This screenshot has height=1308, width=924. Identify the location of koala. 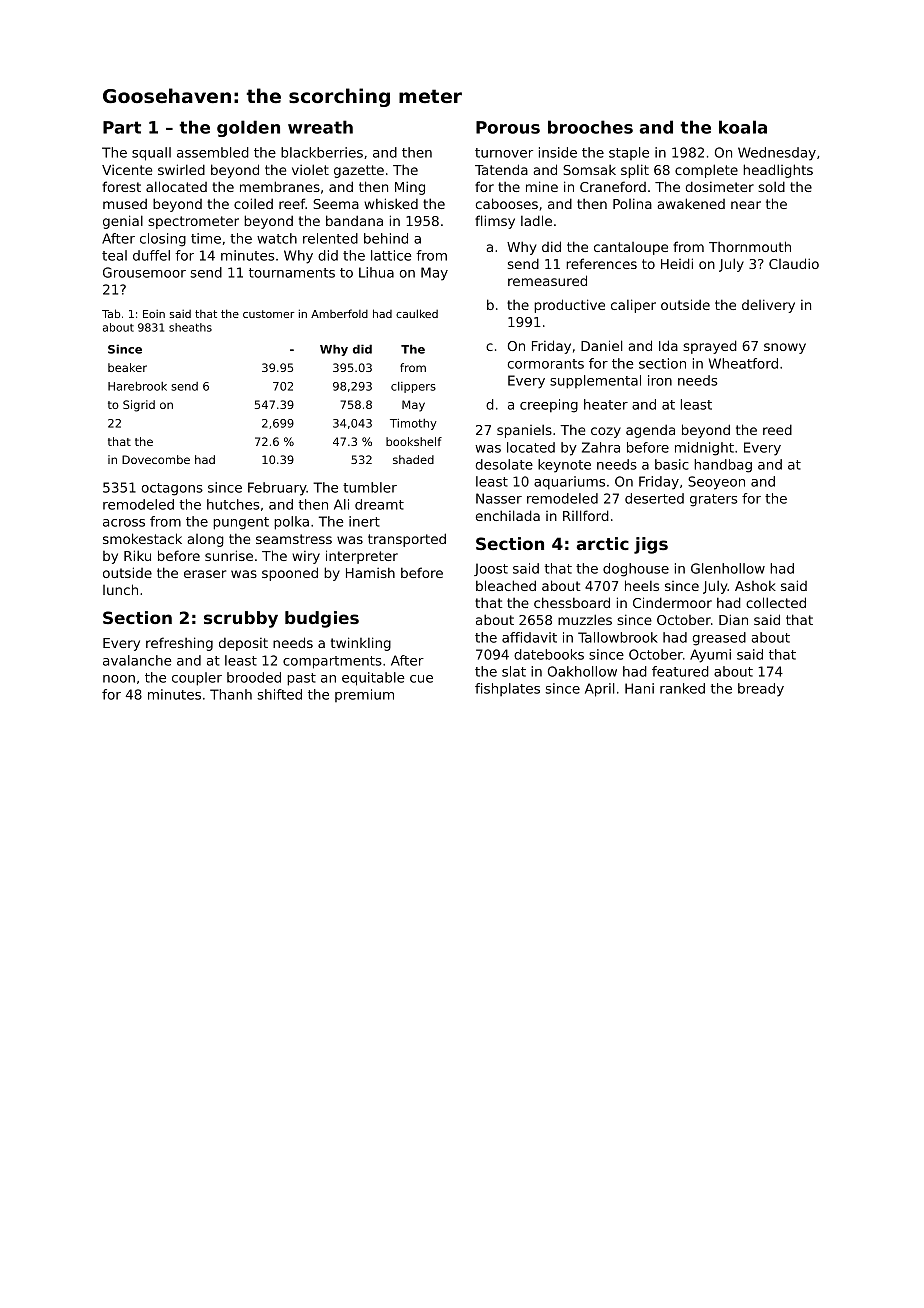
(743, 127).
